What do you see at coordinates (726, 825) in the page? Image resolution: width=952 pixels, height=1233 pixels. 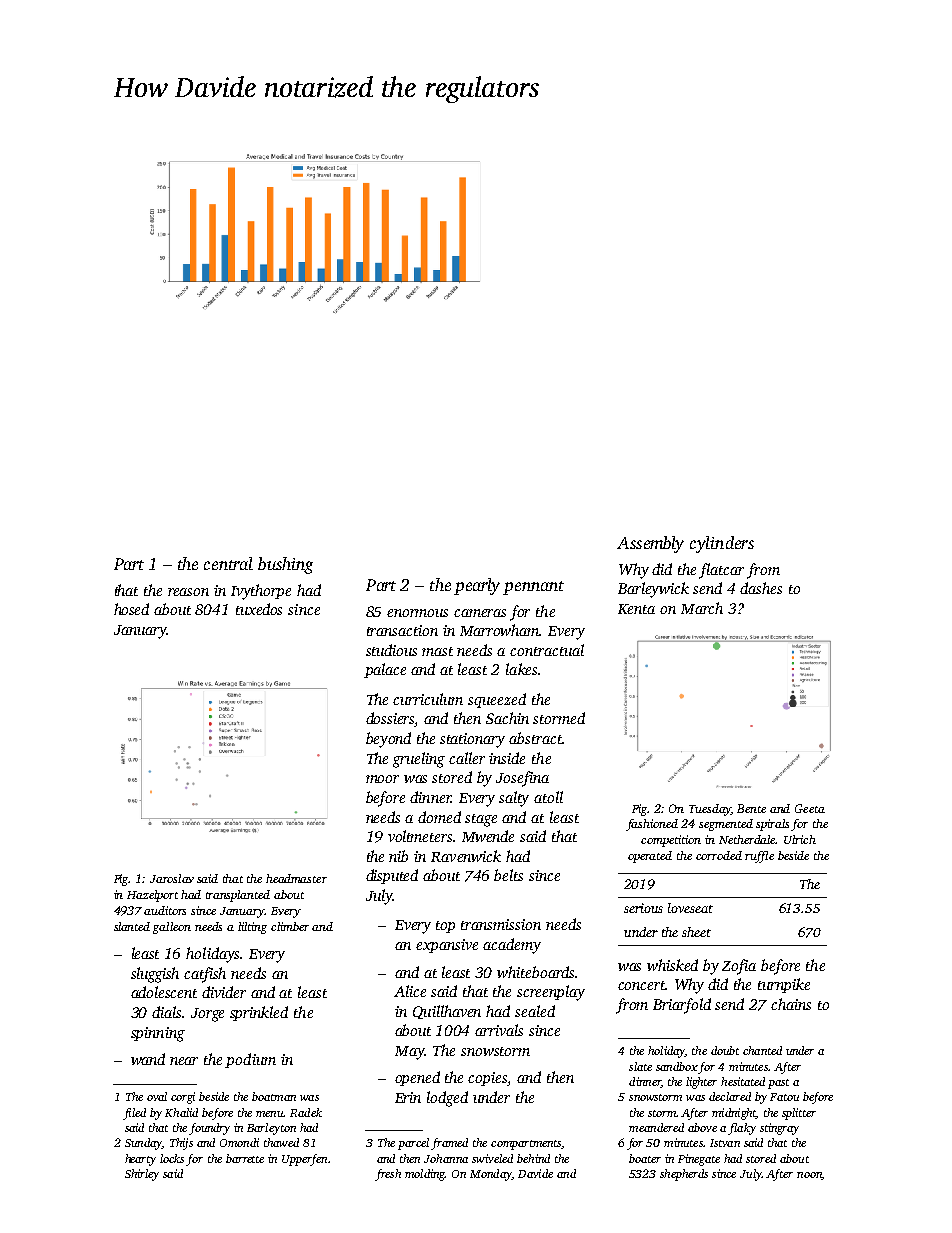 I see `segmented` at bounding box center [726, 825].
